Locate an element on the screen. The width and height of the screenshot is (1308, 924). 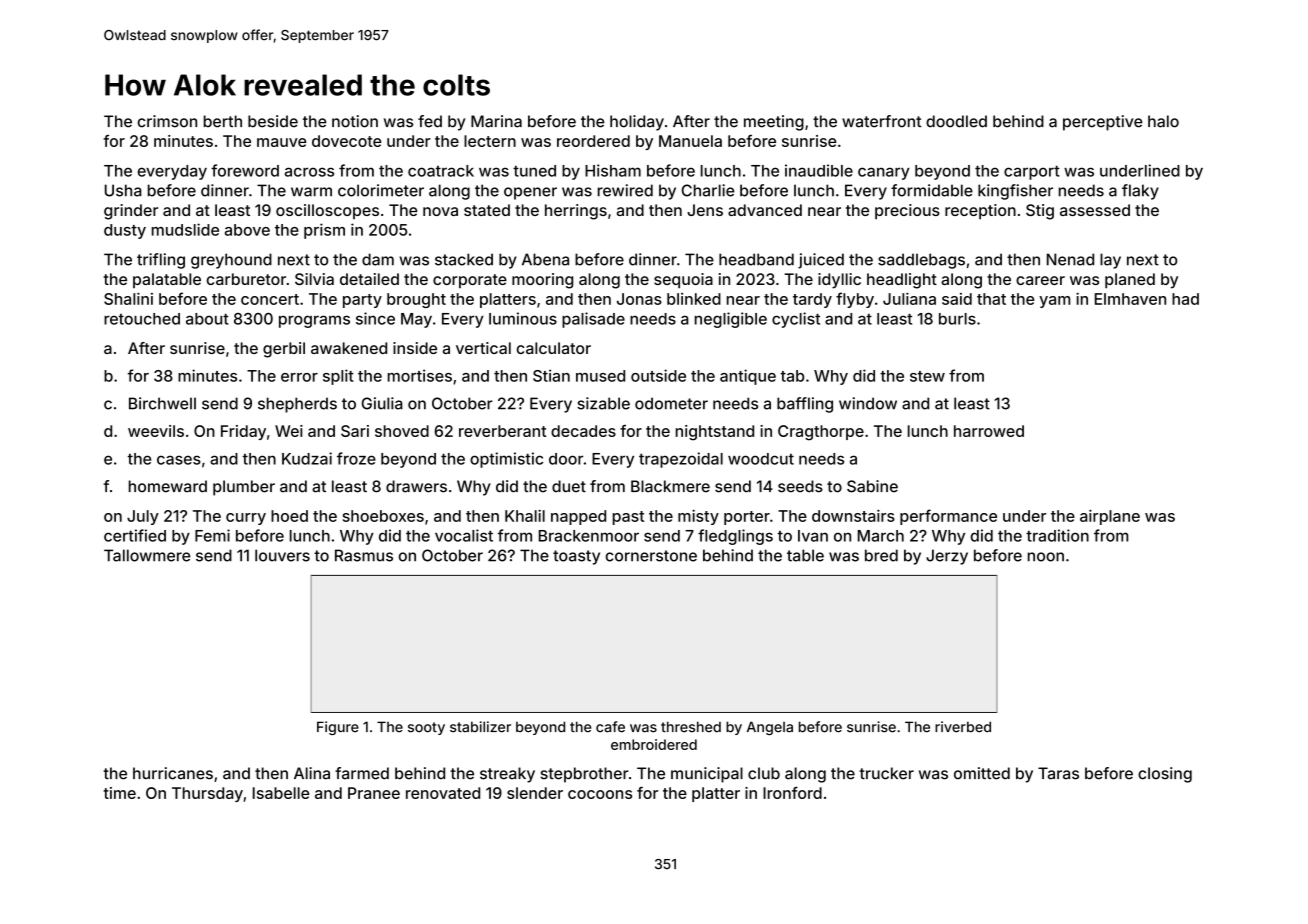
certified is located at coordinates (135, 535).
